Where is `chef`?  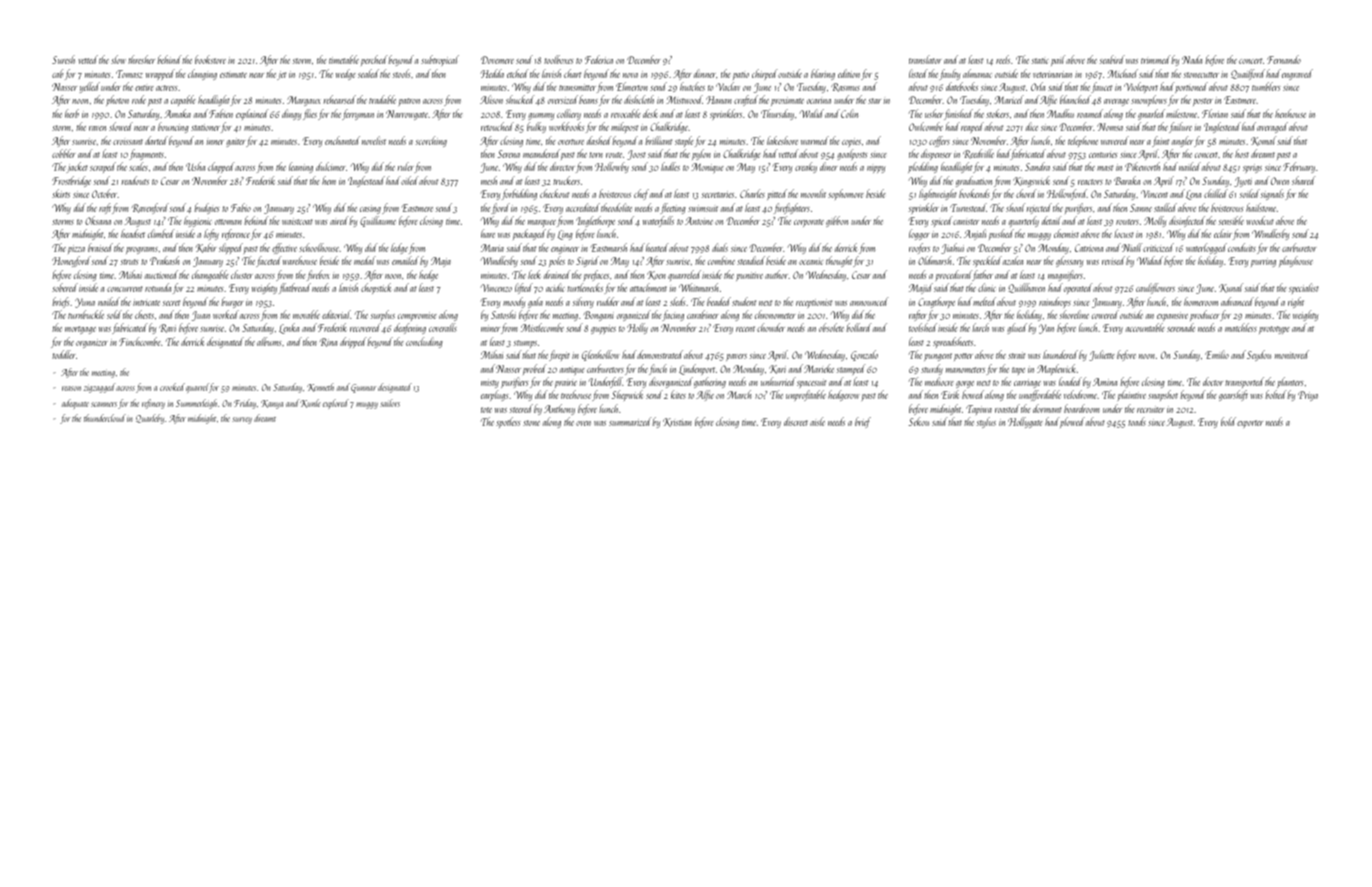 chef is located at coordinates (641, 194).
